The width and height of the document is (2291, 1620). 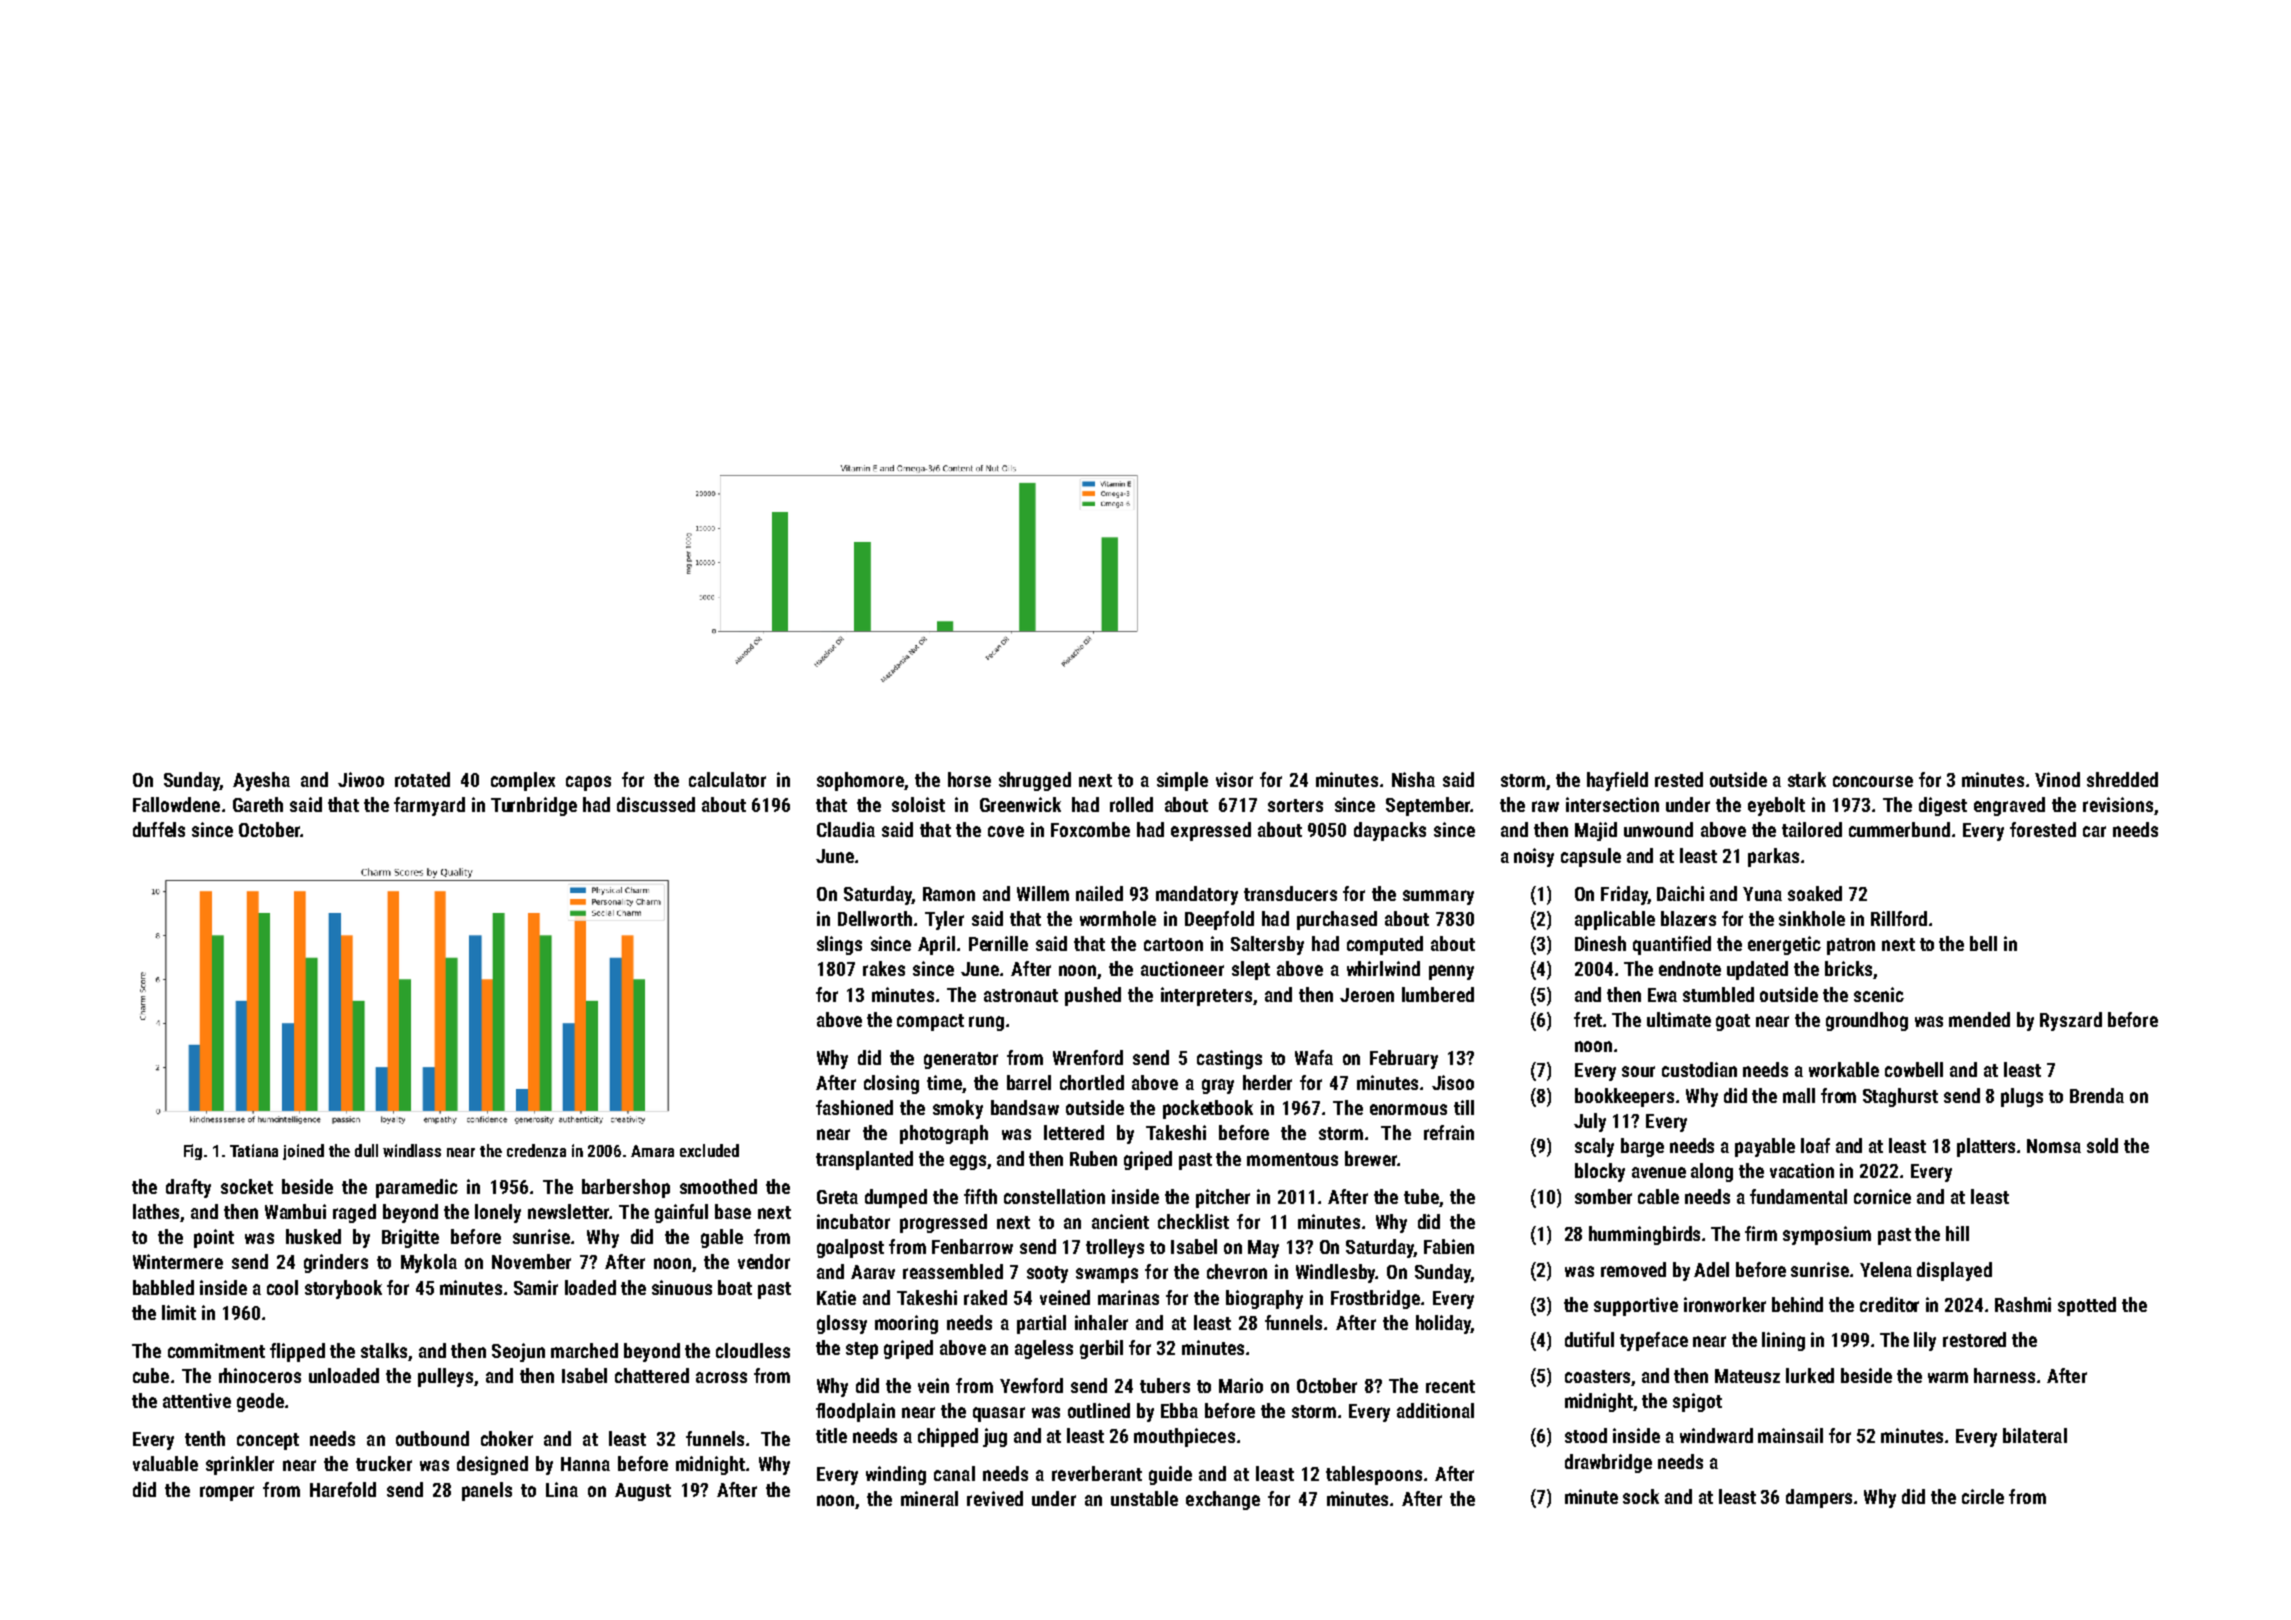 I want to click on slings, so click(x=839, y=945).
